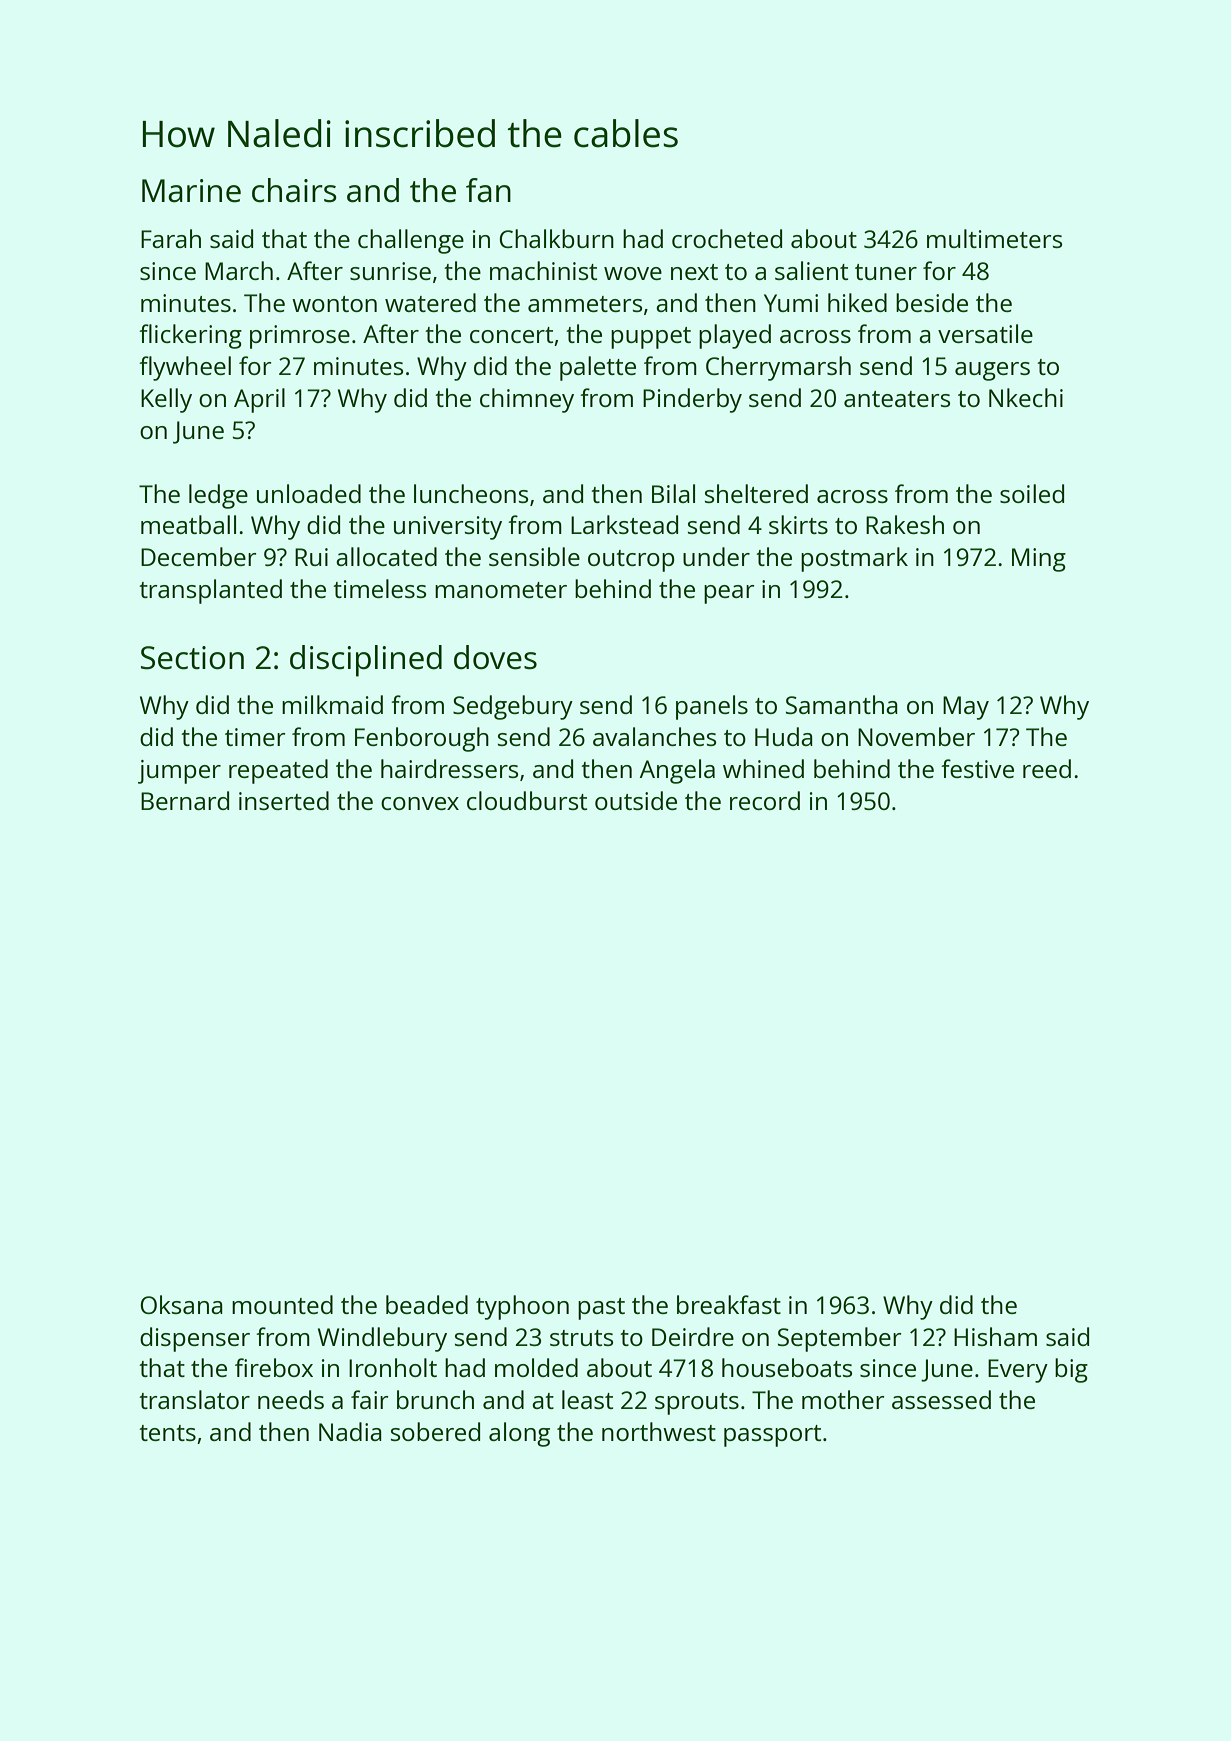  What do you see at coordinates (422, 739) in the document?
I see `Fenborough` at bounding box center [422, 739].
